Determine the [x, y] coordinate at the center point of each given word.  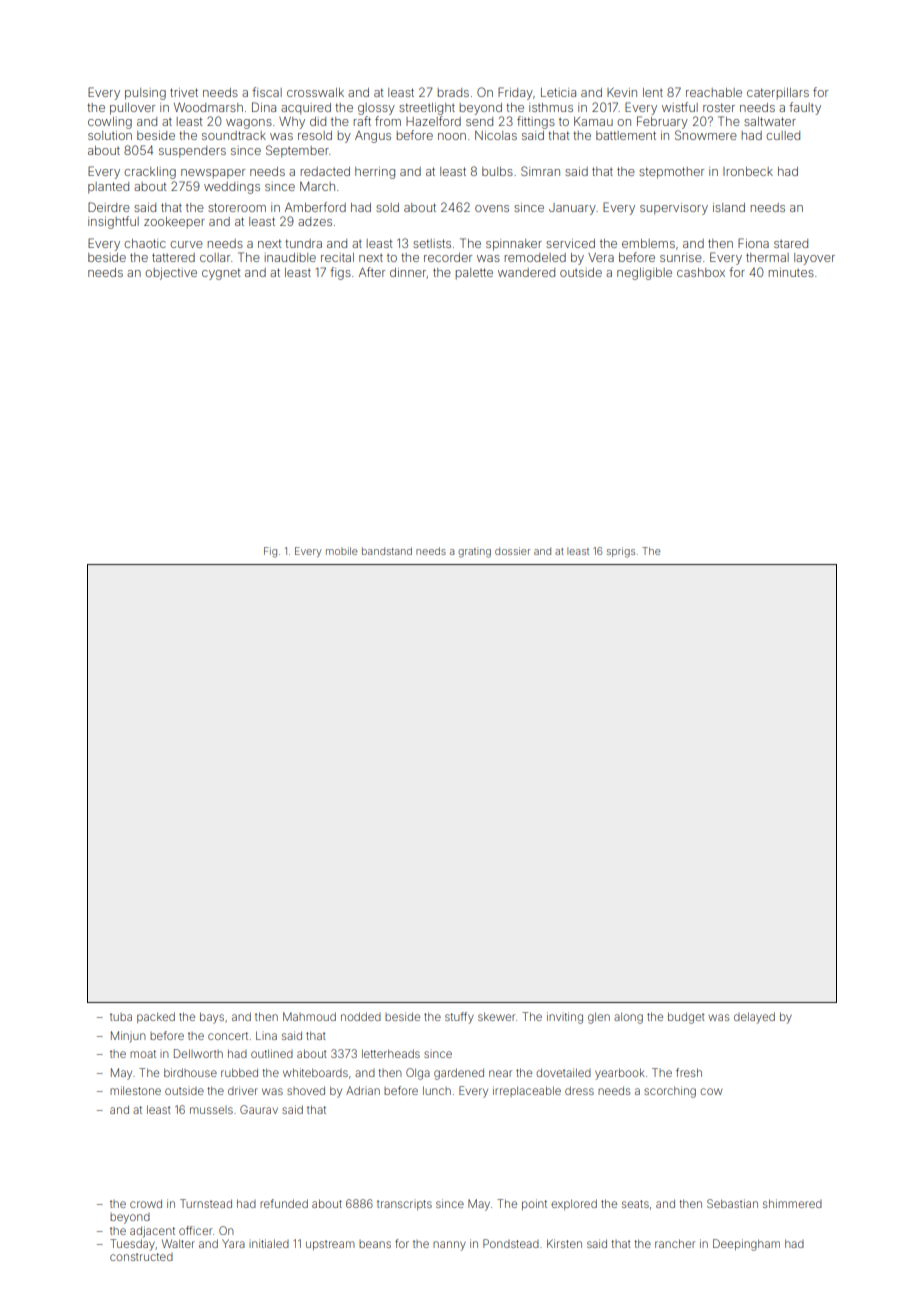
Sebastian [732, 1203]
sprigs [621, 552]
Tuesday [132, 1245]
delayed [754, 1018]
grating [474, 552]
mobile [342, 551]
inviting [565, 1018]
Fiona [753, 243]
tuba [121, 1017]
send [479, 121]
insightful [113, 222]
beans [375, 1244]
